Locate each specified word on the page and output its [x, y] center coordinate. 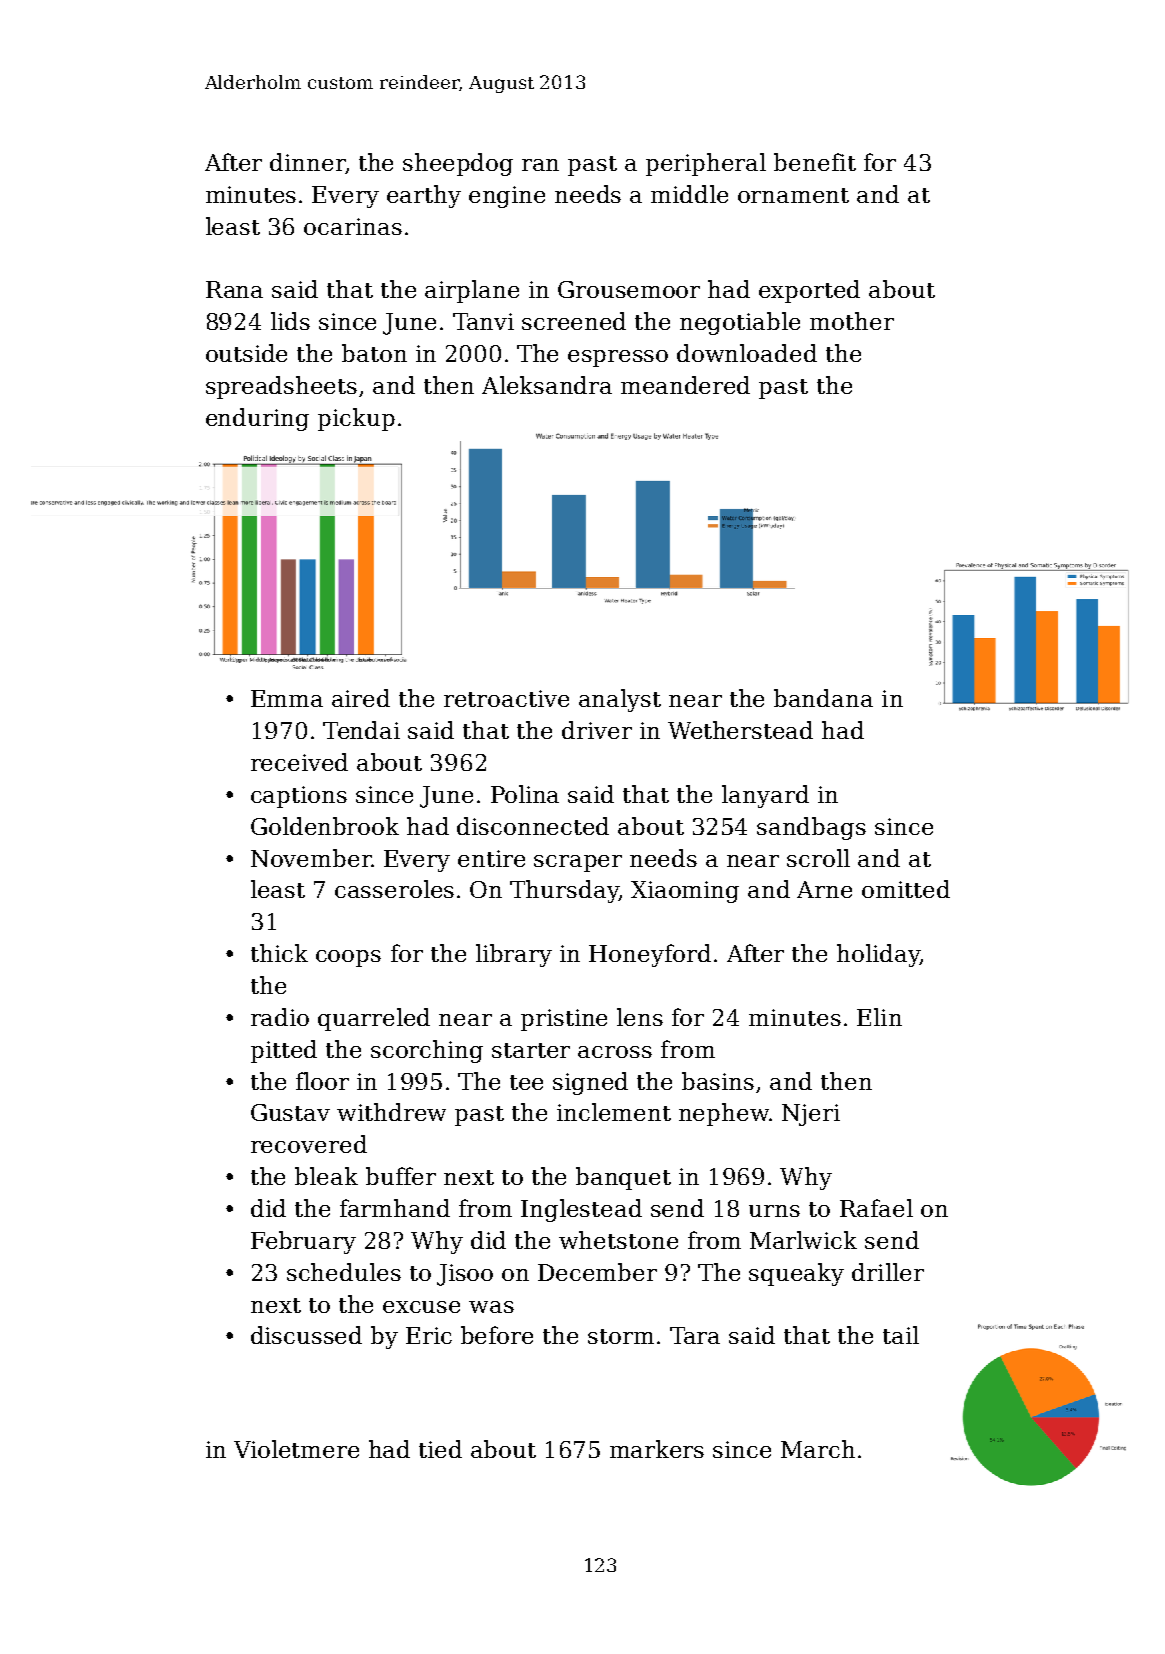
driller [888, 1272]
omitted [906, 889]
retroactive [506, 698]
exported [809, 291]
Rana [234, 289]
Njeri [811, 1115]
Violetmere [296, 1449]
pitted [284, 1051]
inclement [614, 1112]
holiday [878, 955]
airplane [472, 291]
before [497, 1335]
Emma [287, 698]
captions [299, 797]
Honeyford [650, 955]
